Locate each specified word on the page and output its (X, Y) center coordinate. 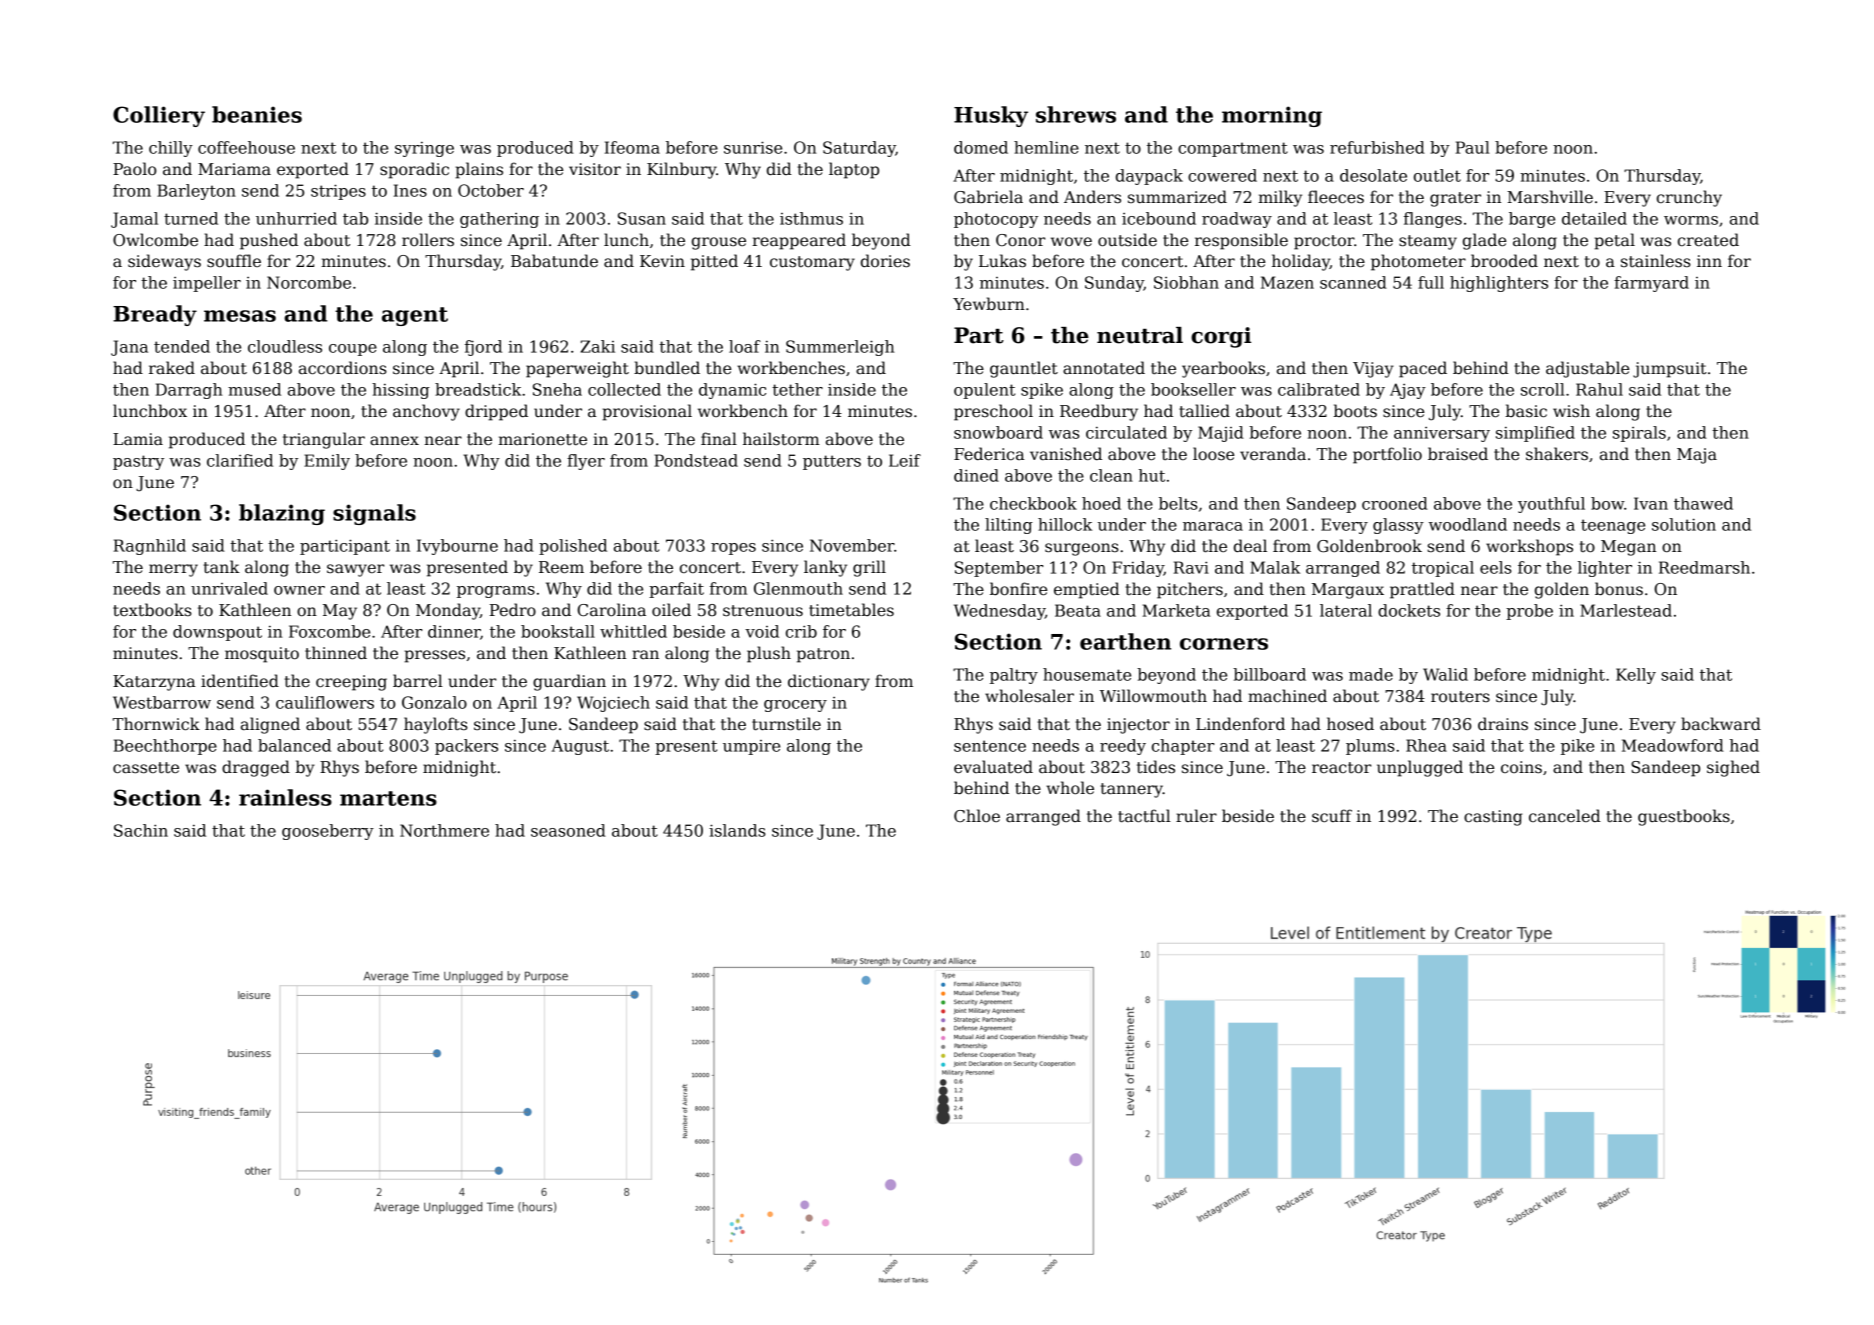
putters (832, 462)
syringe (424, 149)
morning (1272, 116)
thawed (1703, 503)
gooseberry (328, 832)
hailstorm (781, 439)
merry (173, 570)
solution (1684, 524)
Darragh (189, 391)
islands (737, 830)
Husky (991, 116)
